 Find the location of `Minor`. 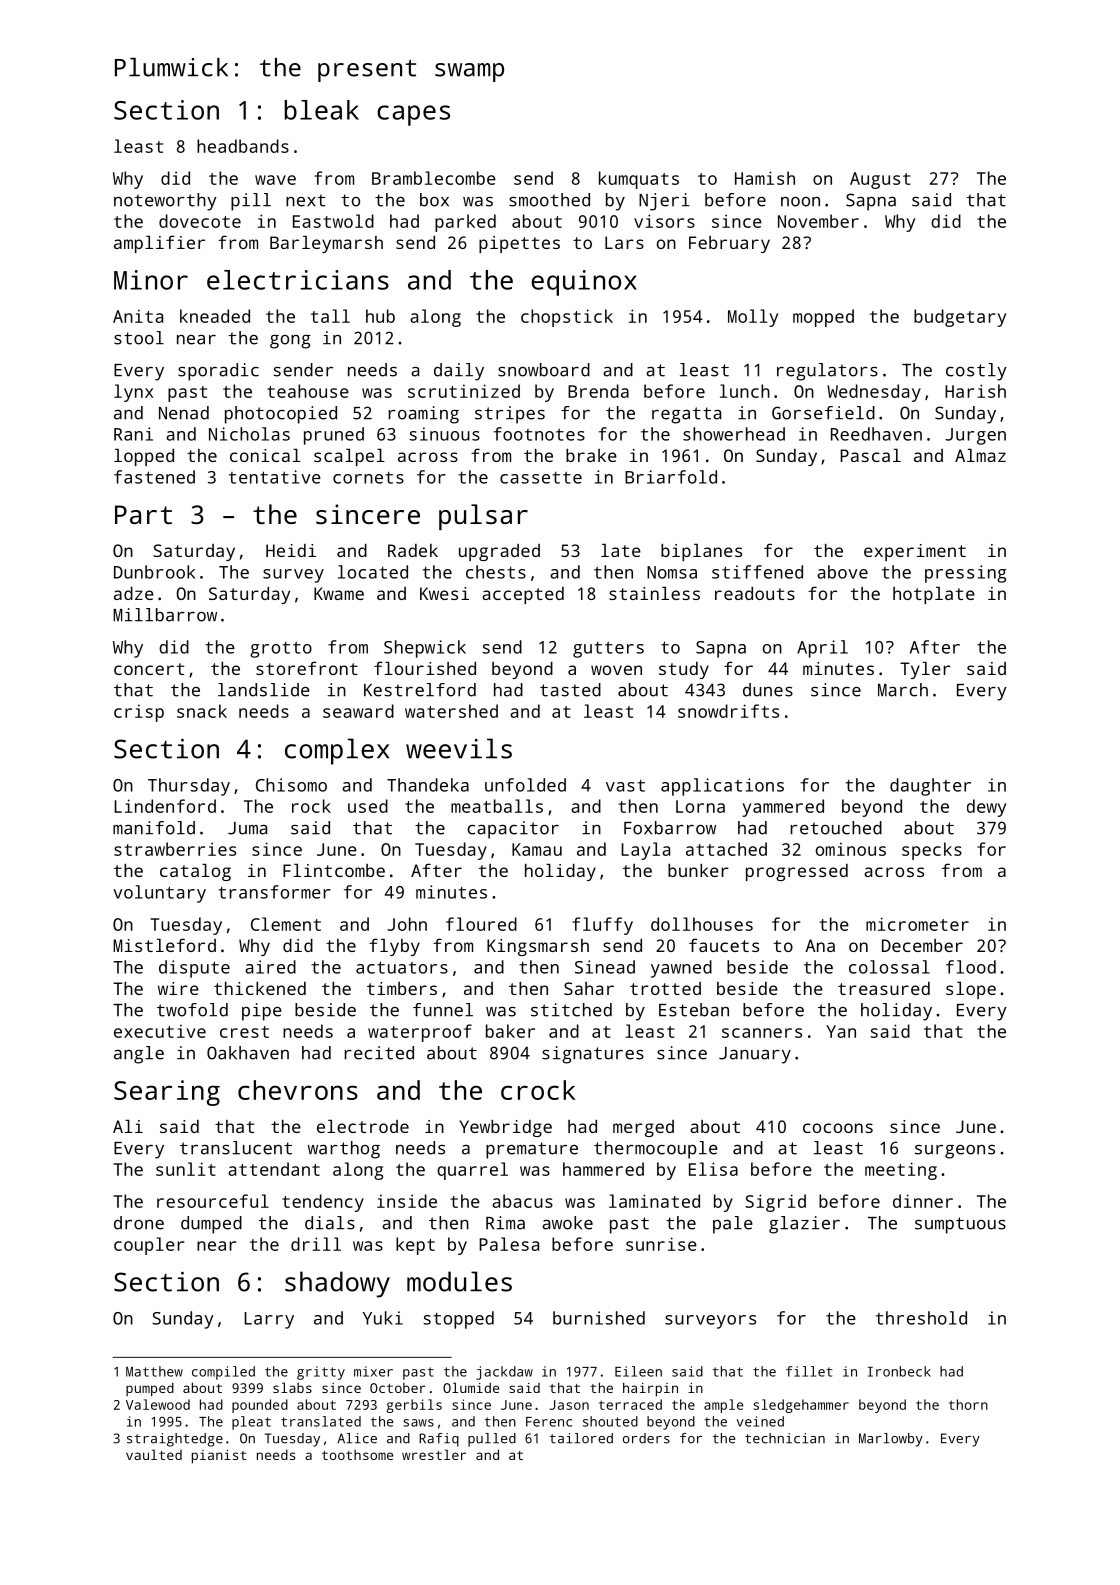

Minor is located at coordinates (151, 280).
